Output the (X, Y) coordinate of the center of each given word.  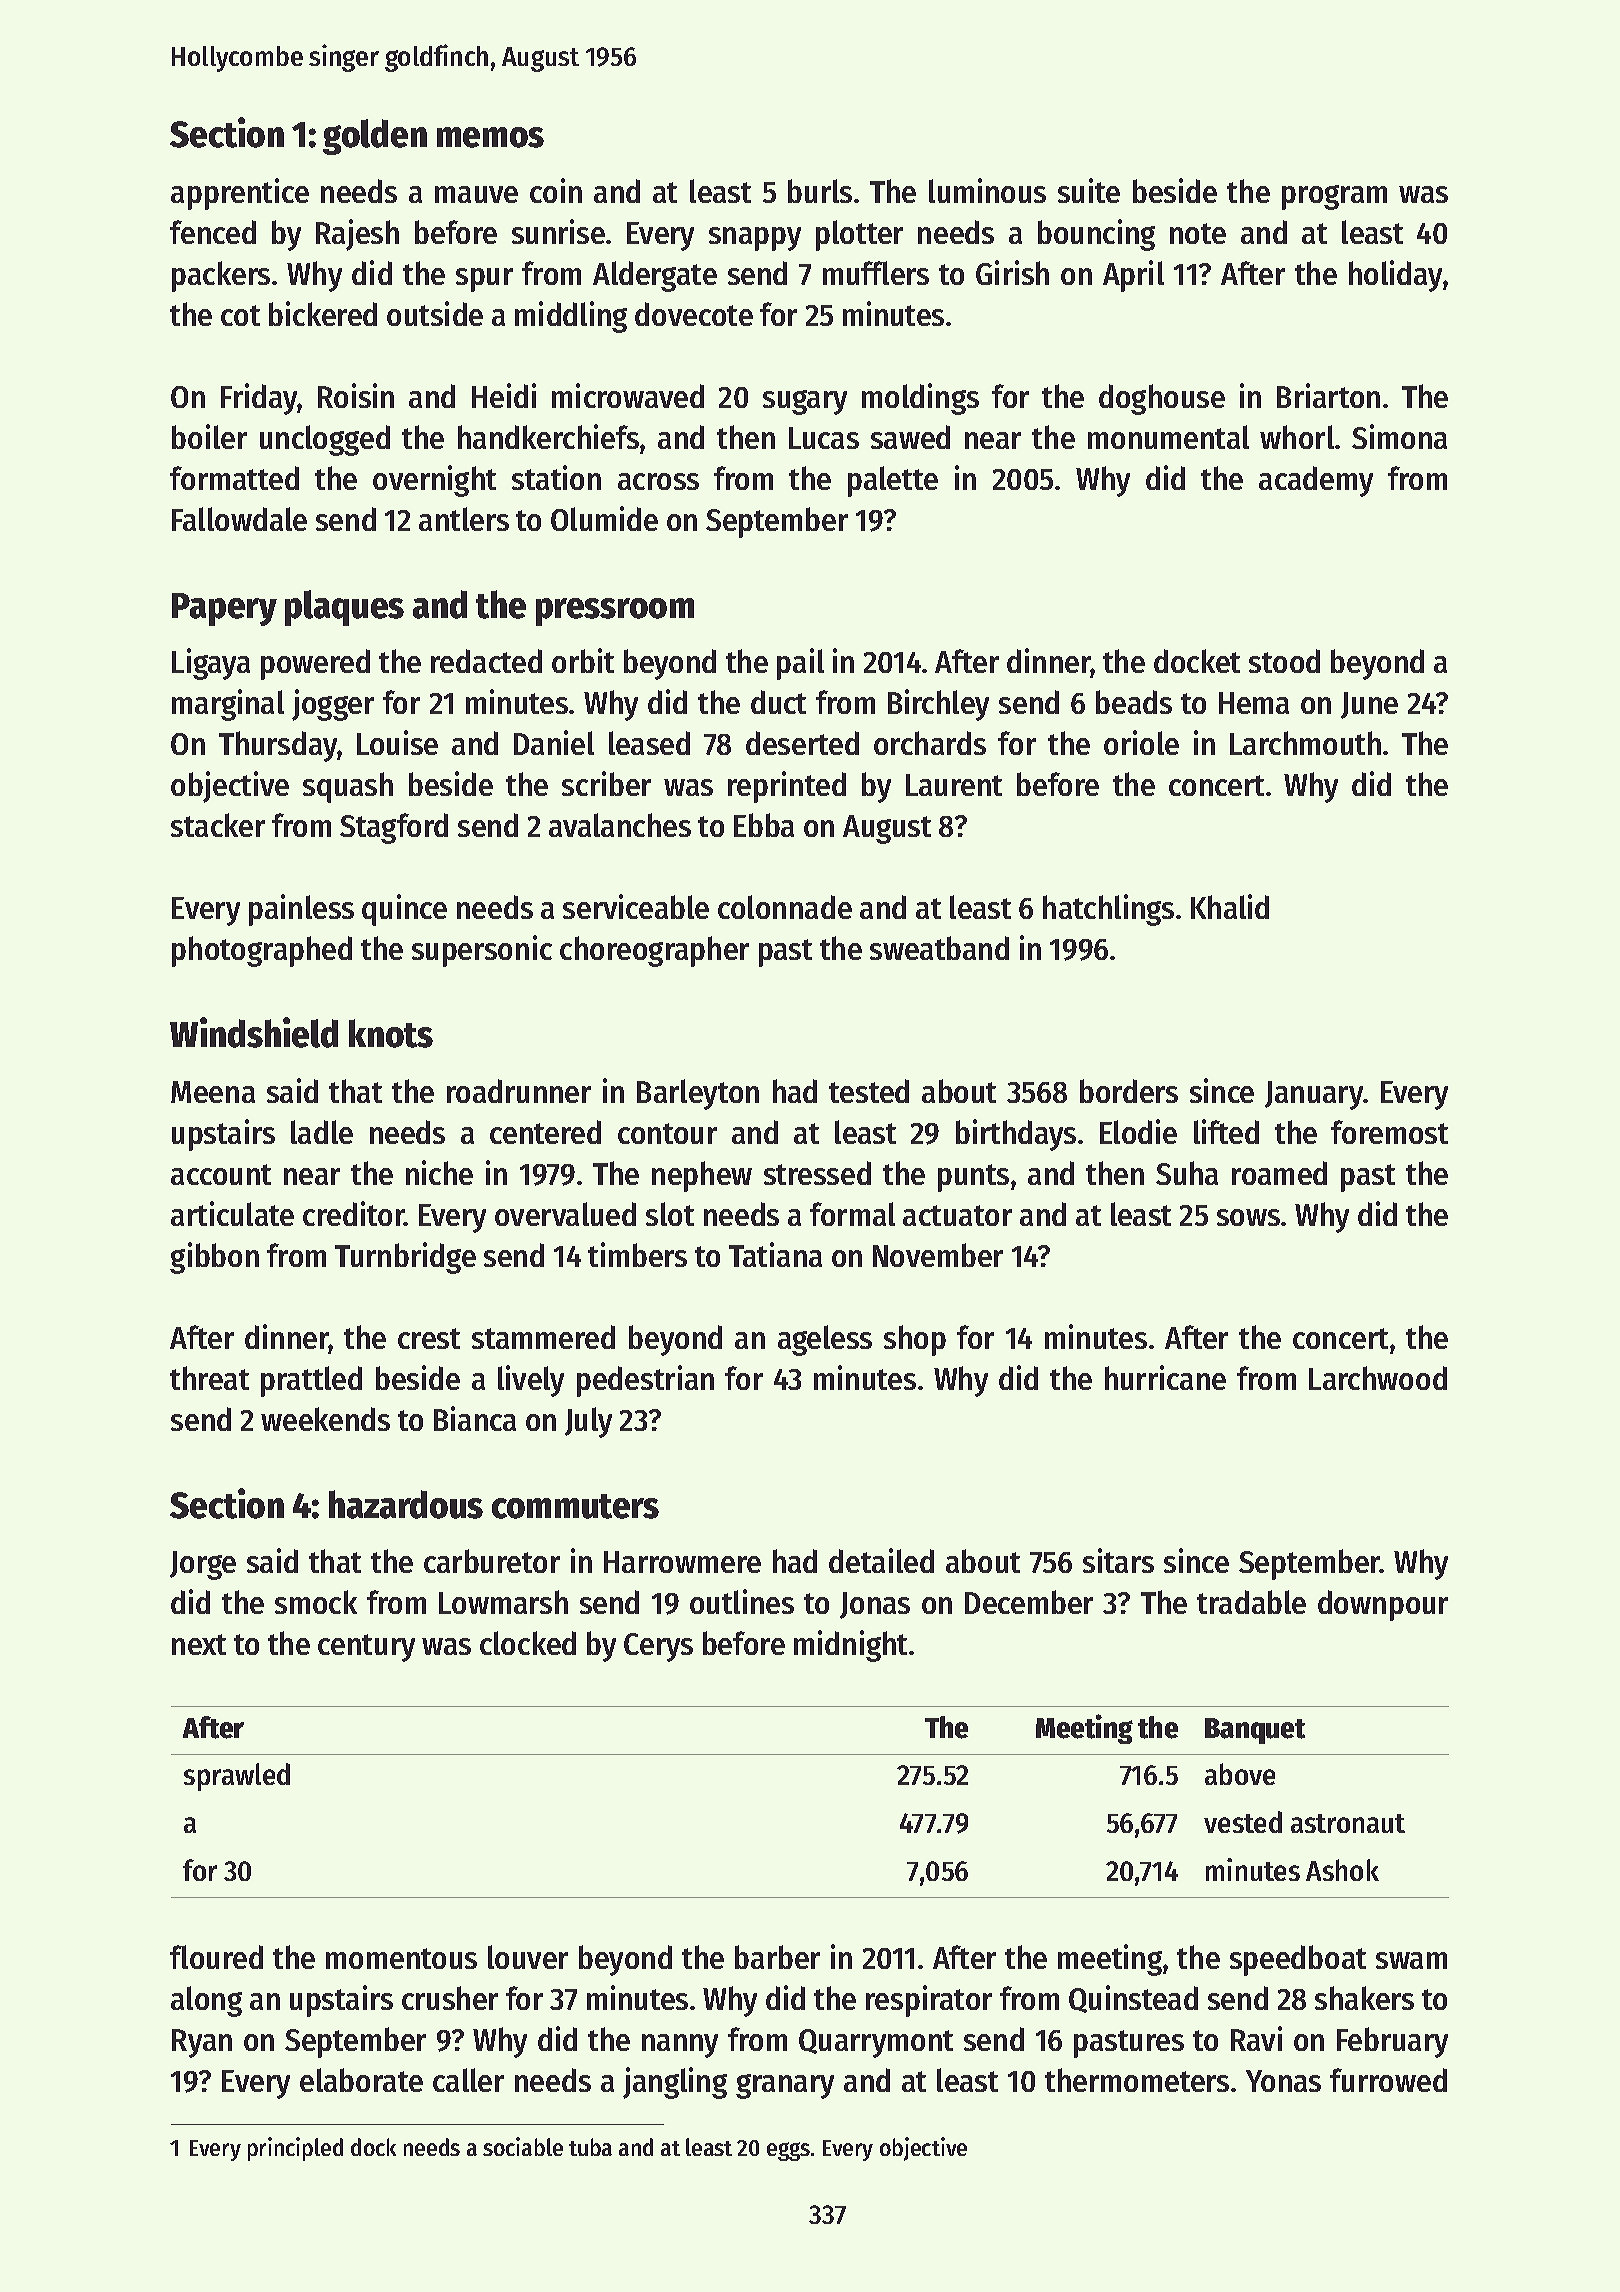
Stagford (394, 828)
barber (777, 1957)
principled (295, 2149)
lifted (1226, 1131)
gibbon (214, 1258)
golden (375, 137)
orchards (930, 743)
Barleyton (698, 1094)
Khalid (1230, 906)
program (1334, 197)
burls (820, 191)
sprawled (237, 1777)
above (1240, 1774)
